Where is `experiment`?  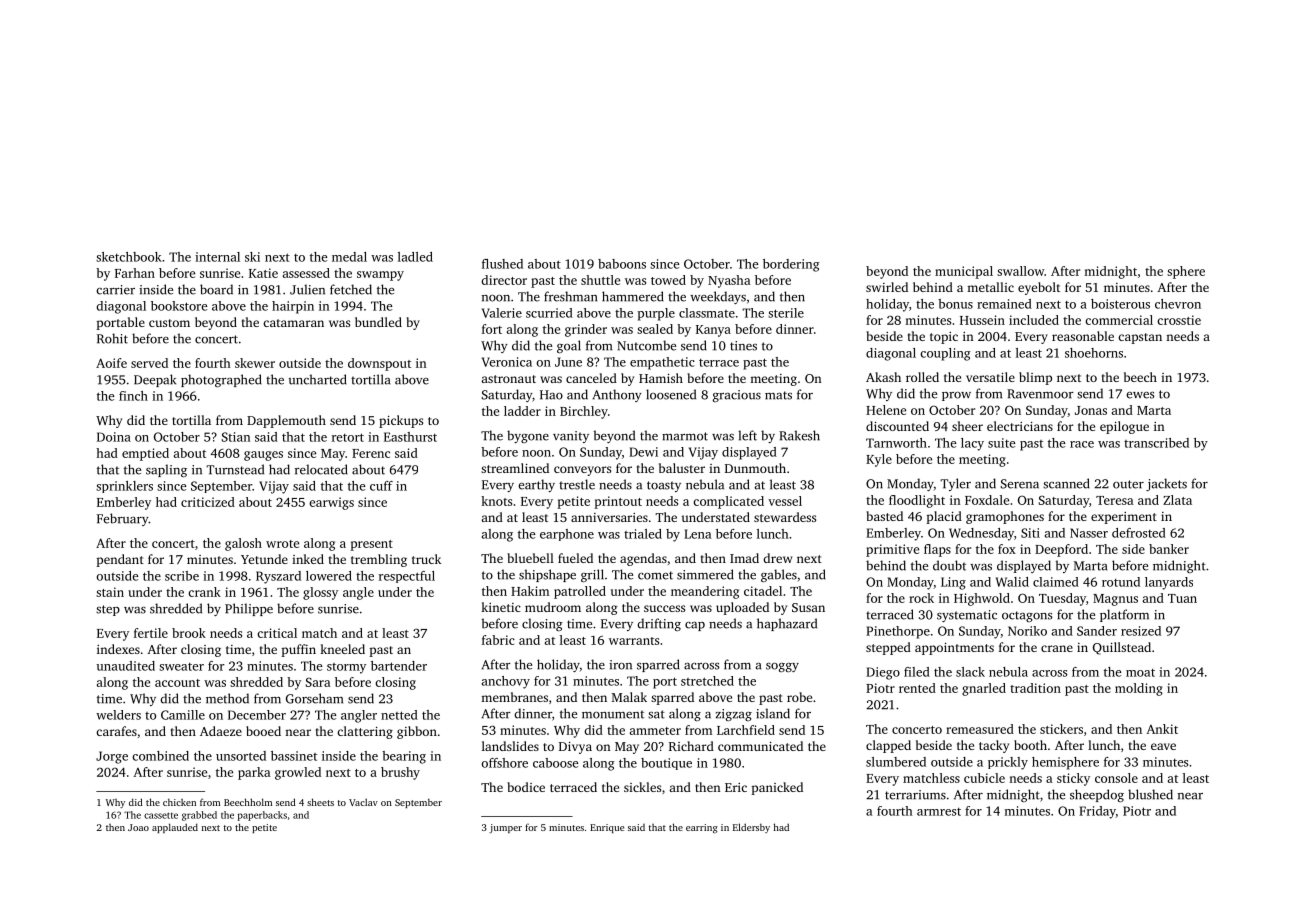
experiment is located at coordinates (1124, 518).
